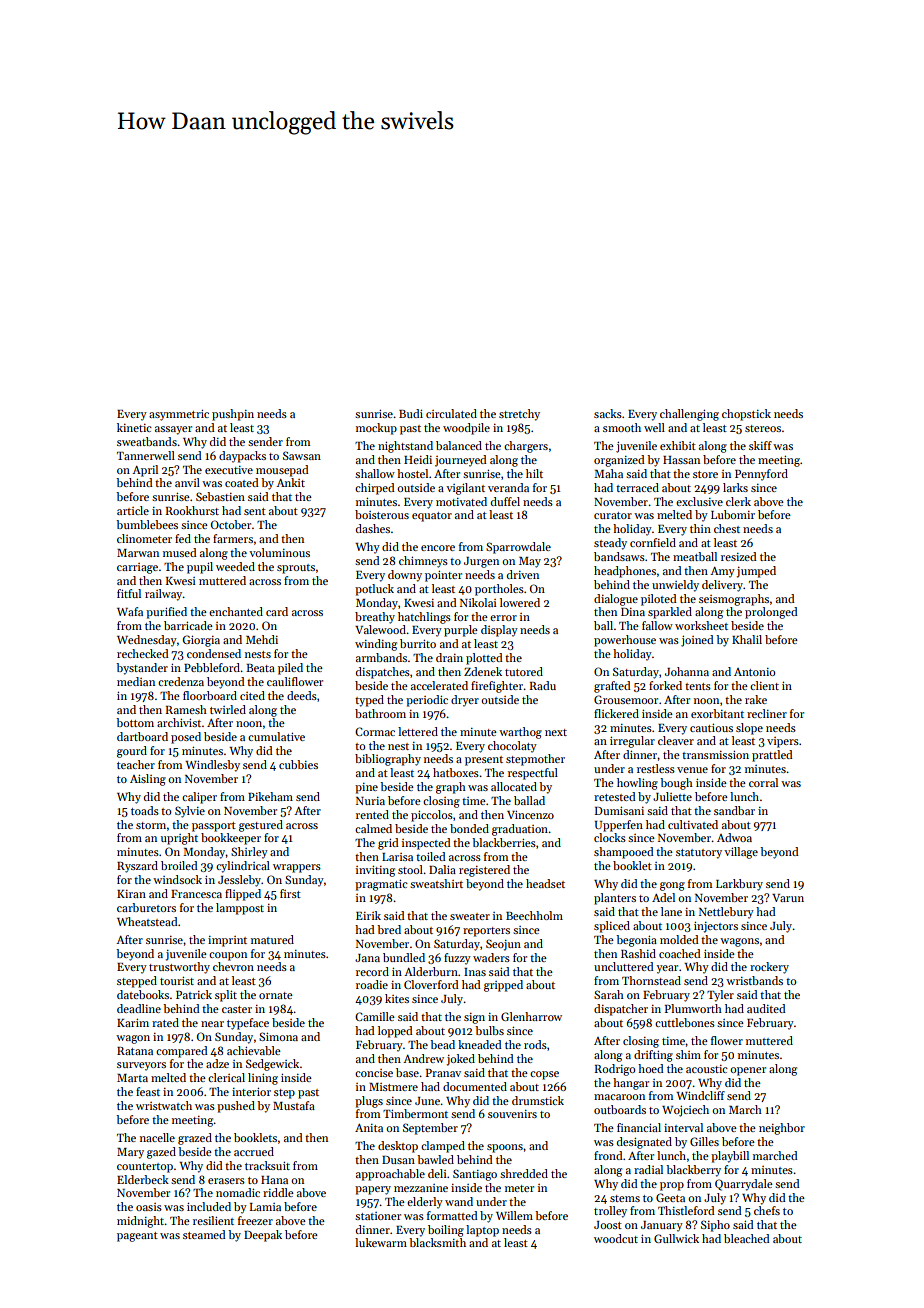  I want to click on cumulative, so click(276, 736).
